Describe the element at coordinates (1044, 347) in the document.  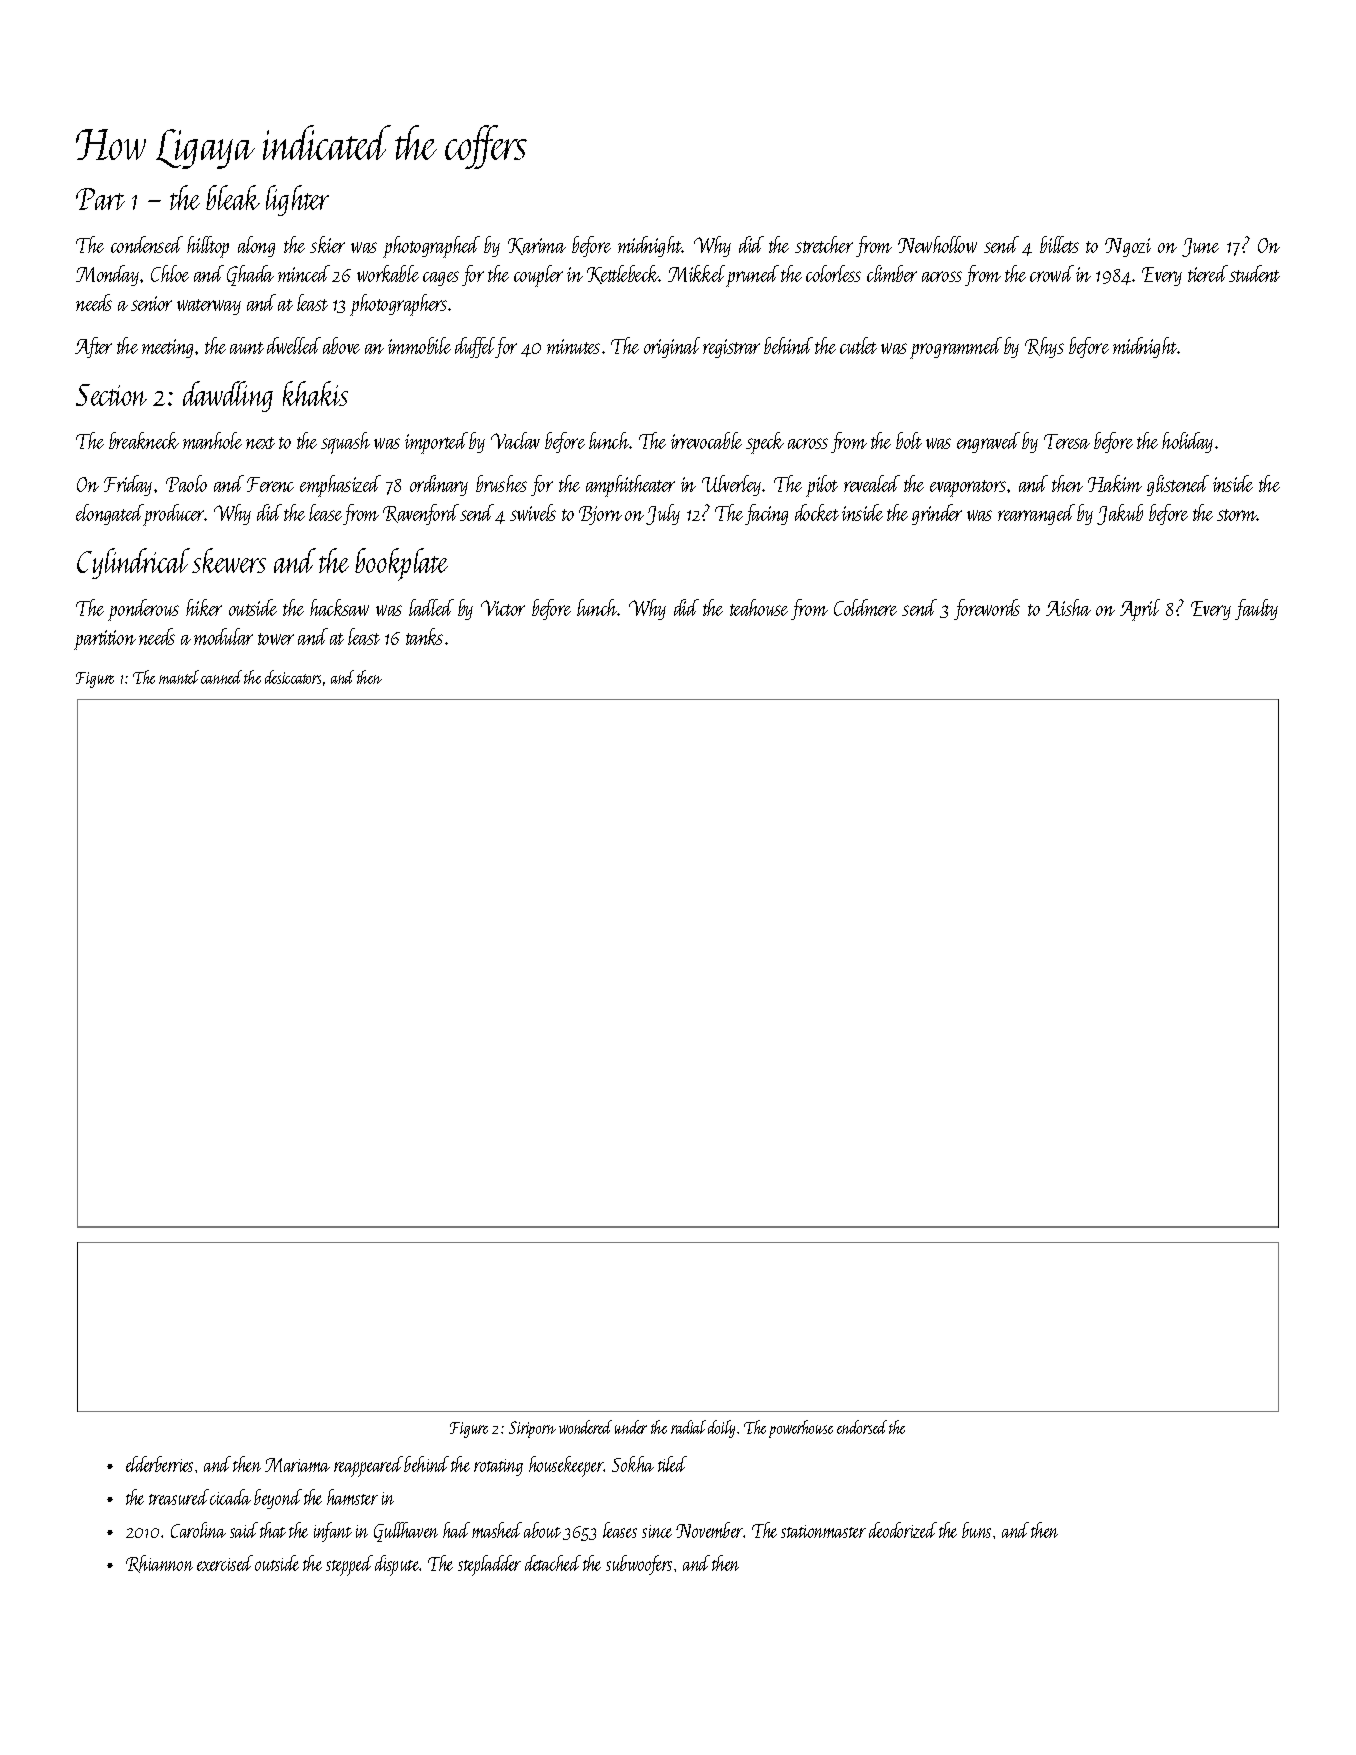
I see `Rhys` at that location.
